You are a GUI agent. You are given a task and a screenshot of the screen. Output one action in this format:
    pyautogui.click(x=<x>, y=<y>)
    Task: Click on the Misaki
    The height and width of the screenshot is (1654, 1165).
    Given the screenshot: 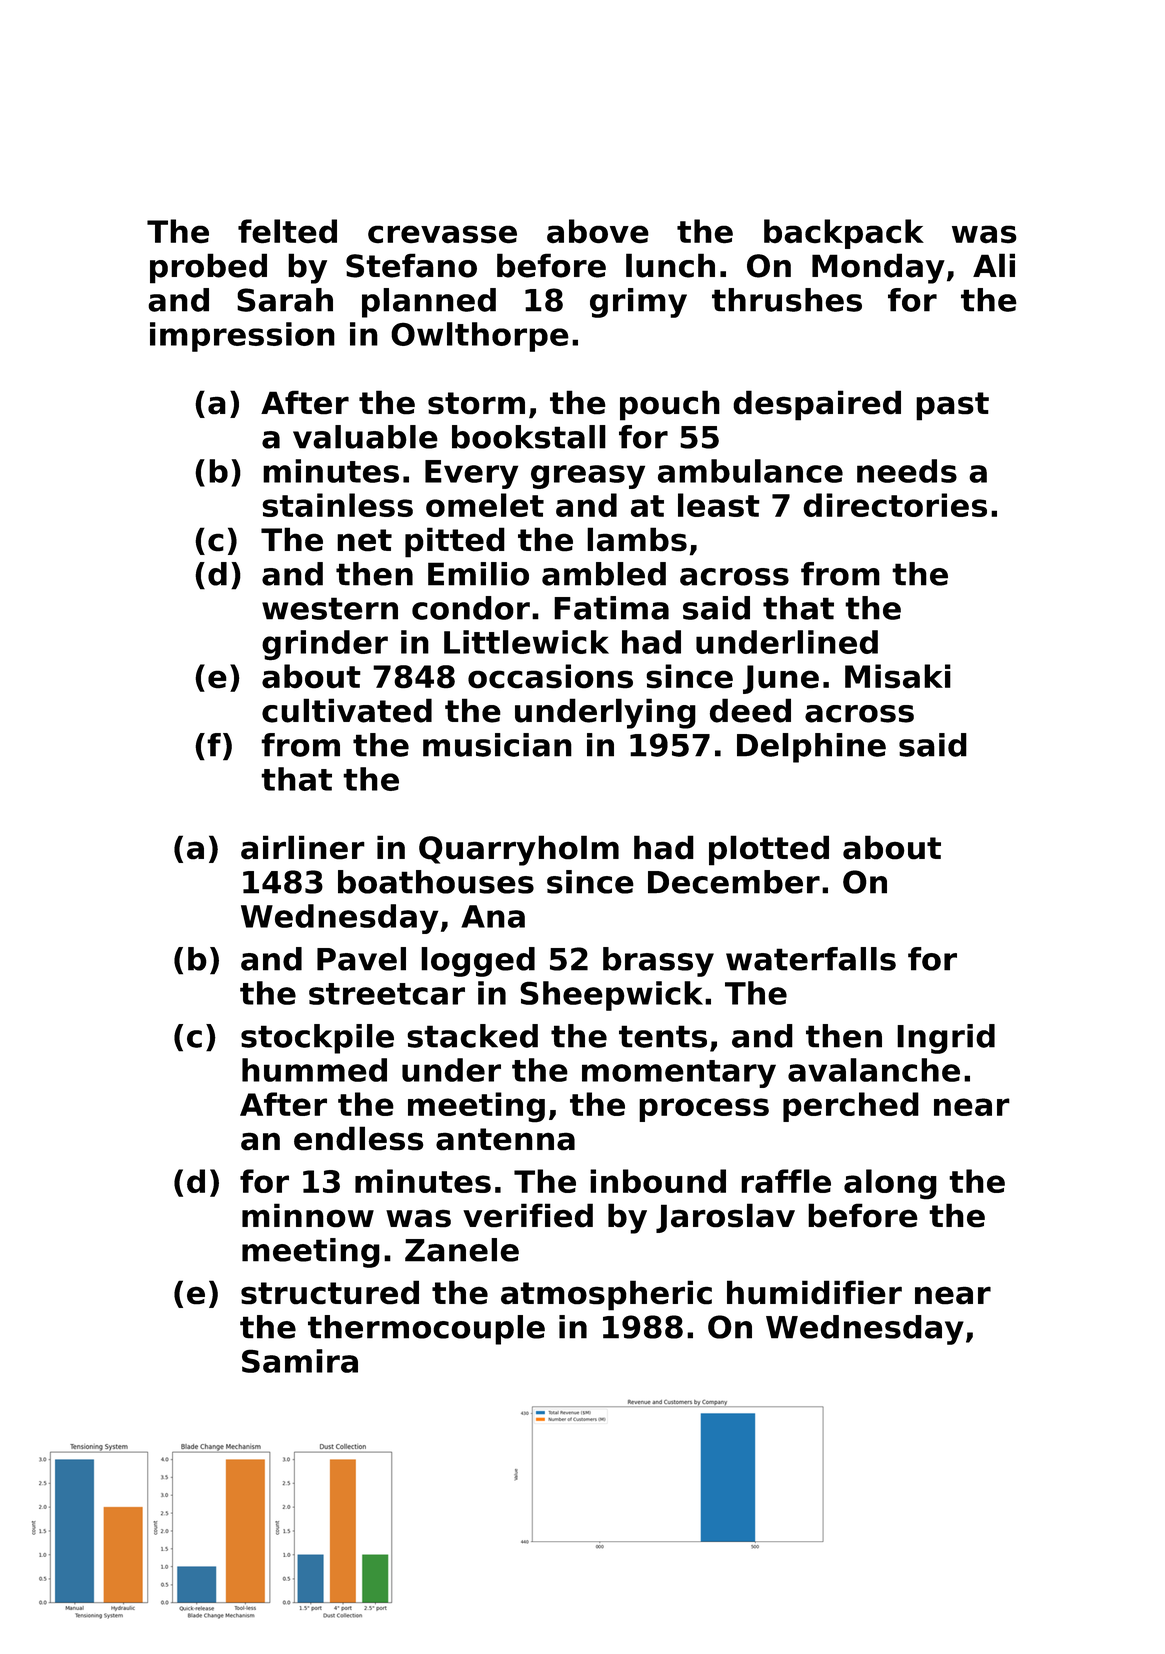 What is the action you would take?
    pyautogui.click(x=898, y=676)
